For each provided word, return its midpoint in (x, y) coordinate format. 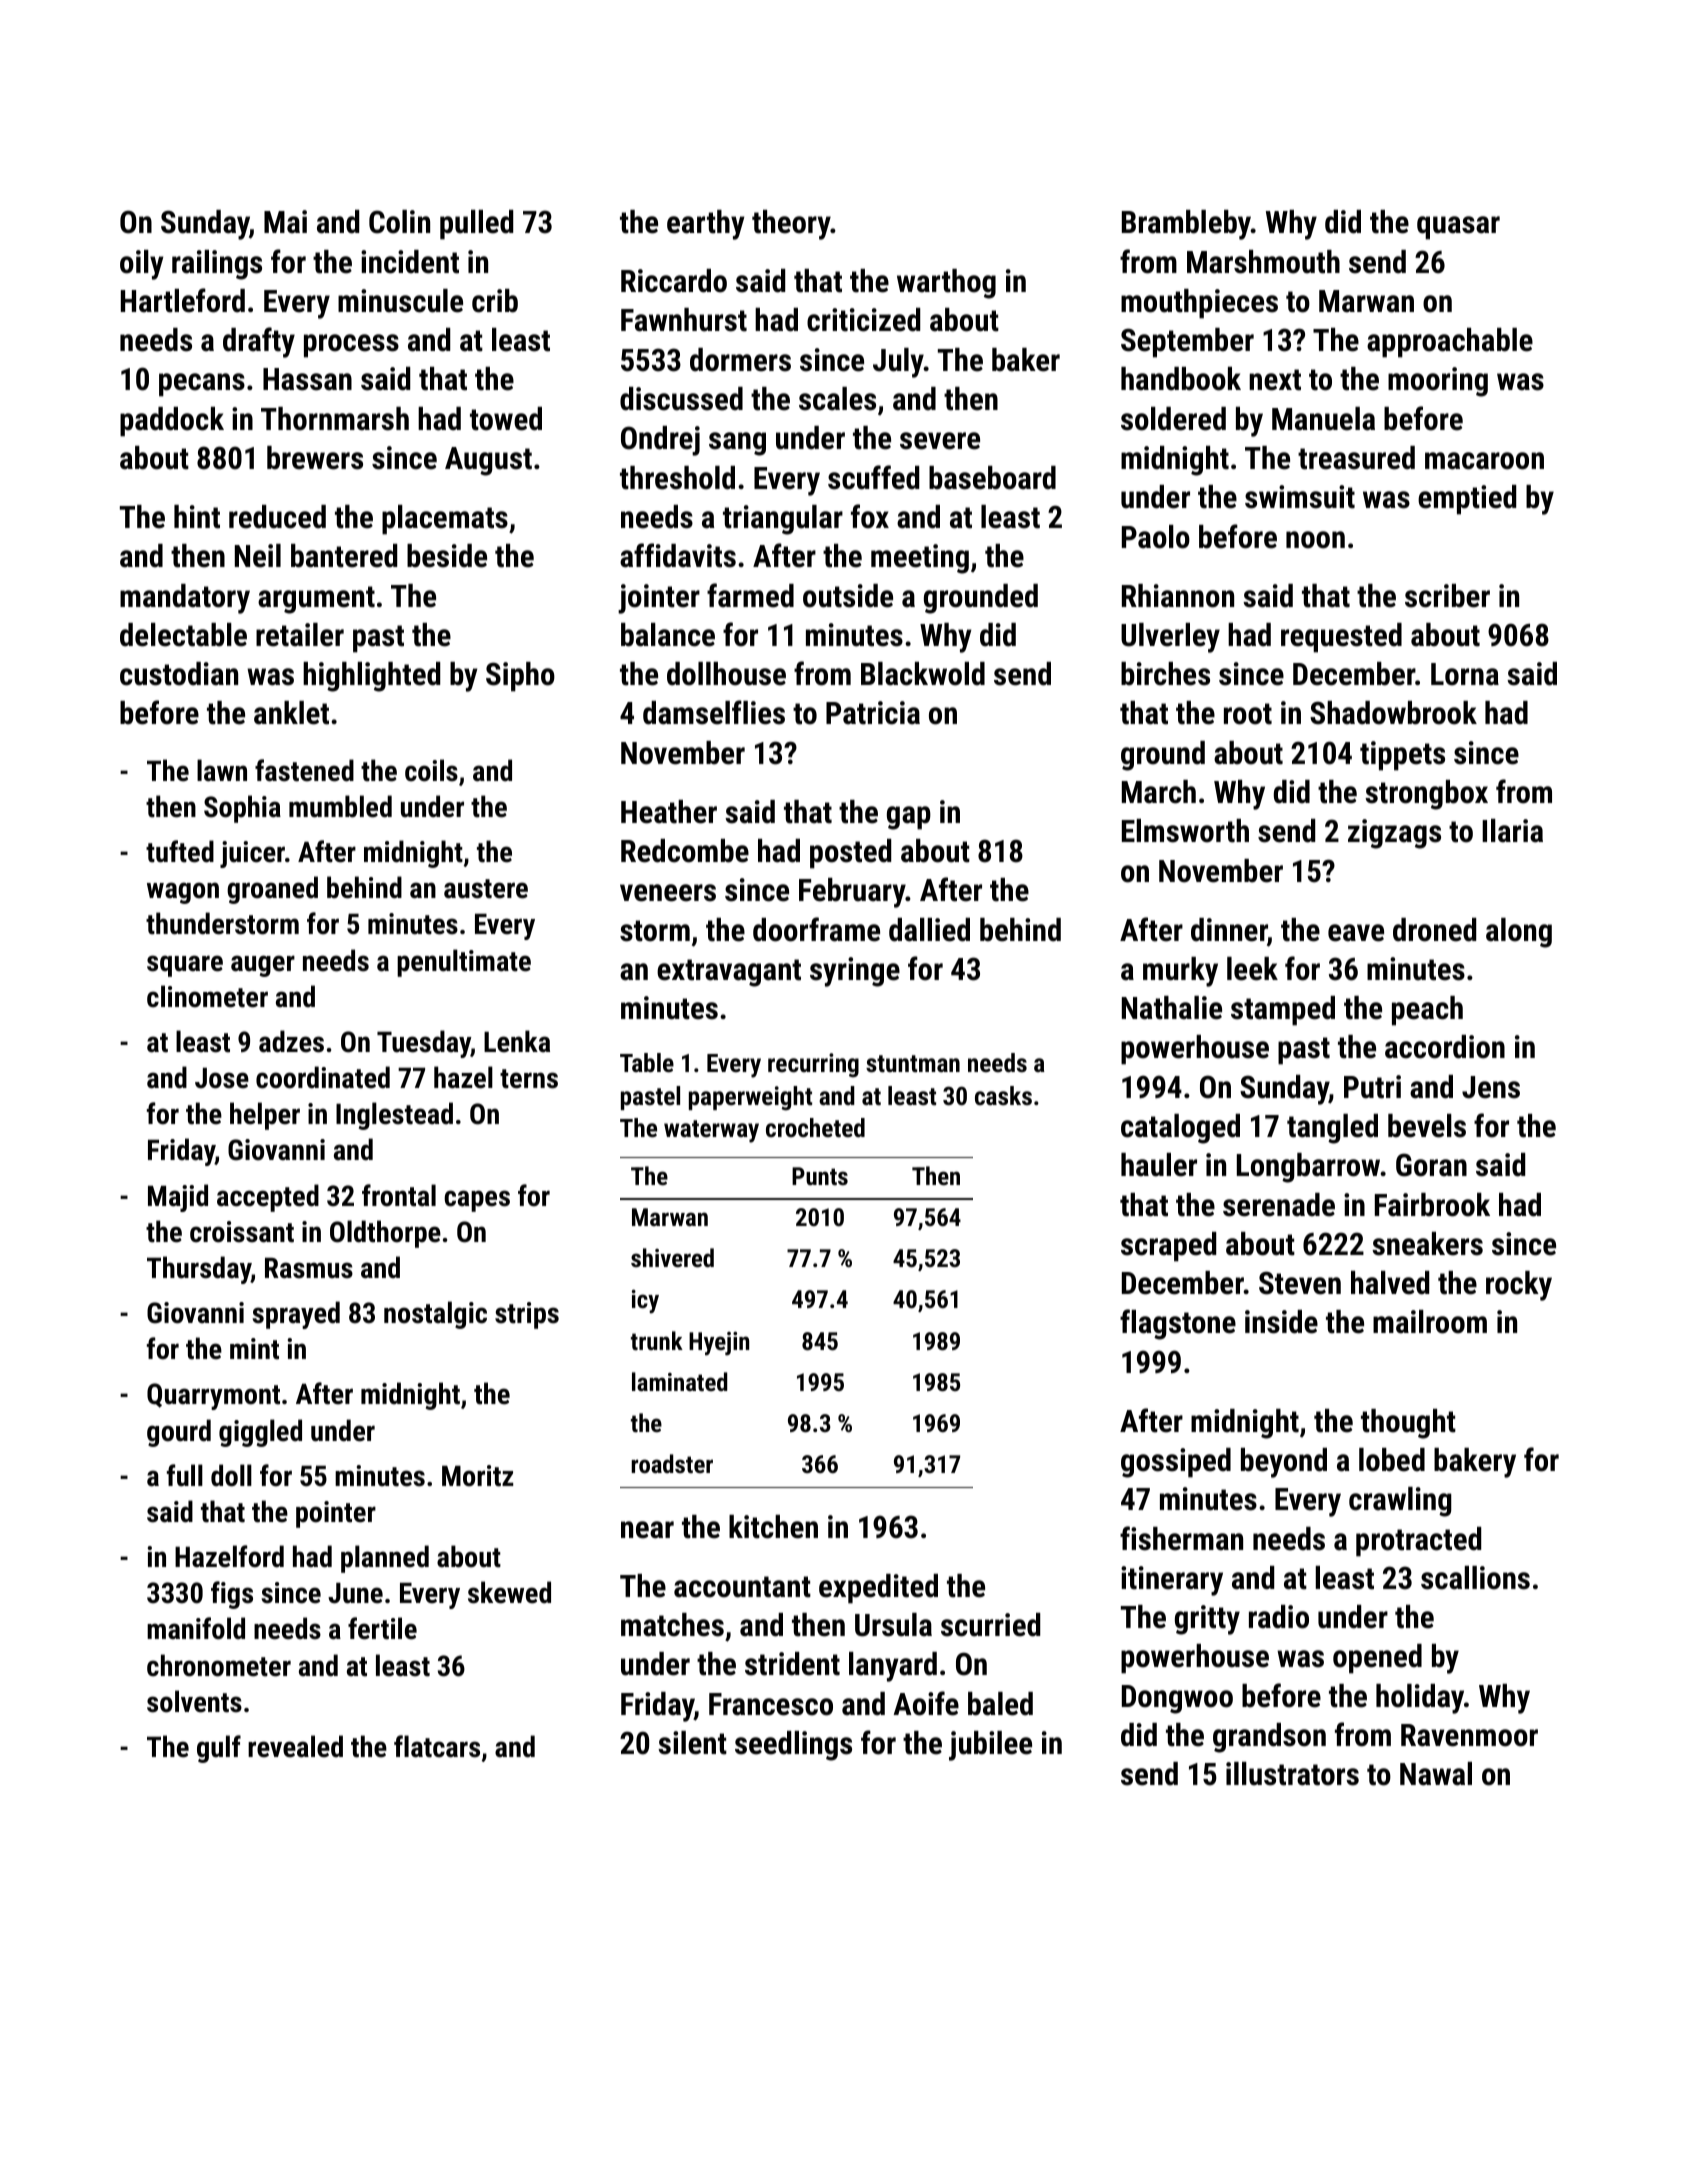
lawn (222, 770)
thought (1408, 1424)
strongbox (1426, 795)
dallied (929, 930)
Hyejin (719, 1344)
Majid (178, 1198)
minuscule (400, 301)
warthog (946, 284)
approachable (1450, 343)
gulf (219, 1749)
